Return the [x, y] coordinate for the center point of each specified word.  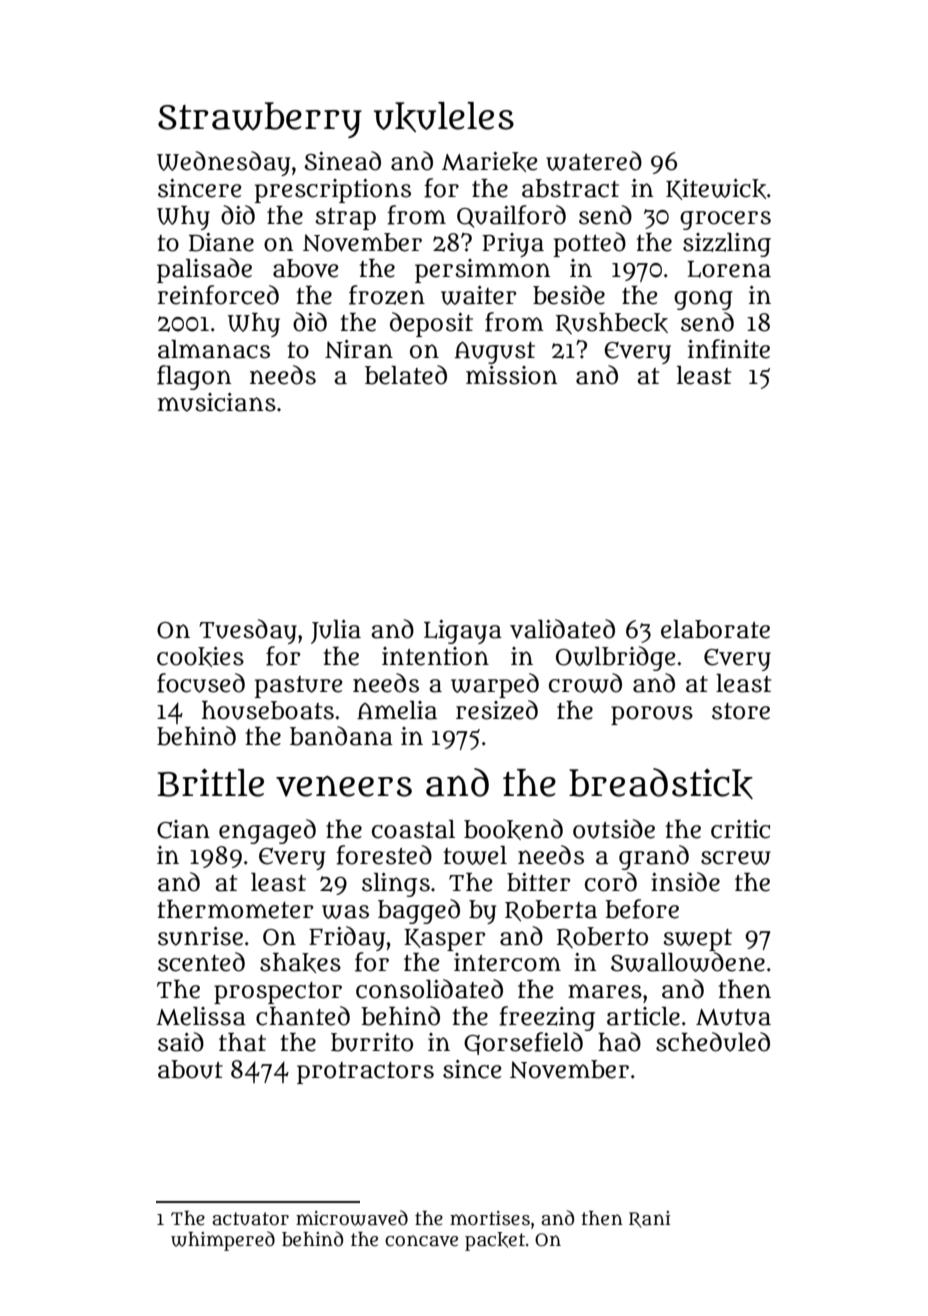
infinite [729, 349]
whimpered [223, 1241]
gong [703, 300]
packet [495, 1241]
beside [569, 295]
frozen [387, 295]
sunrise [200, 936]
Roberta [551, 911]
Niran [359, 349]
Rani [649, 1219]
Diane [221, 242]
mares [605, 991]
